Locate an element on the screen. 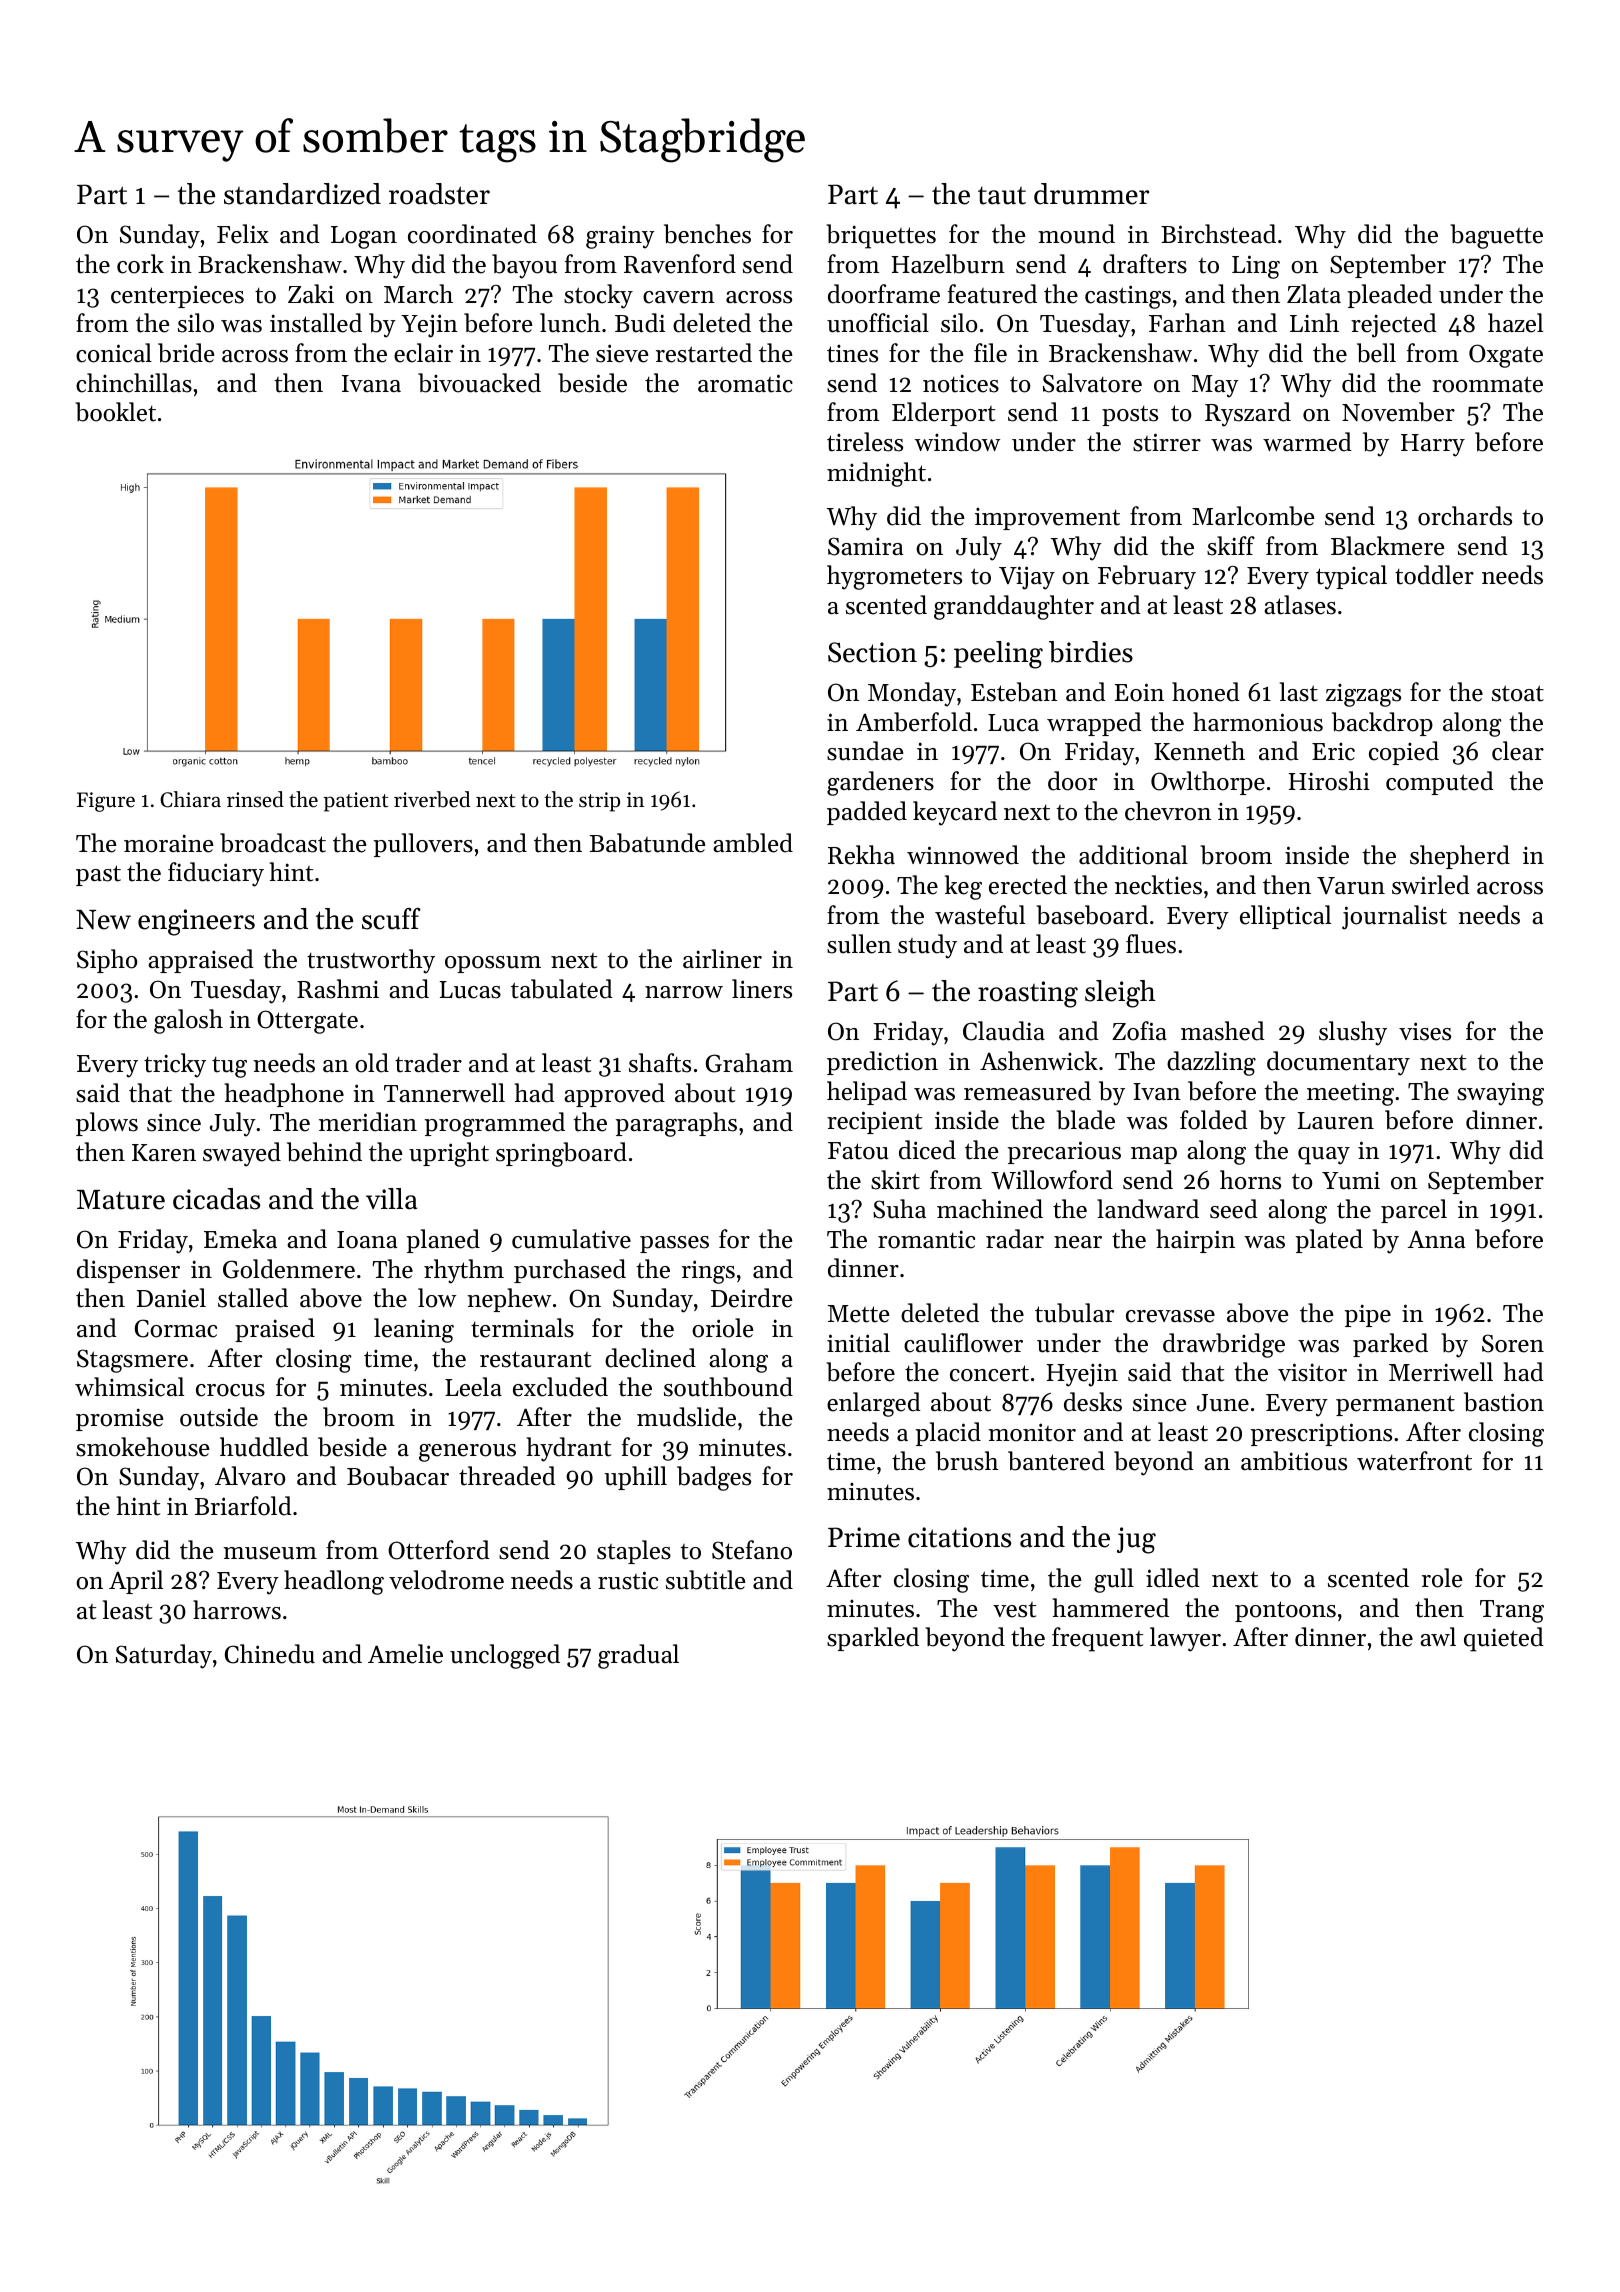  pleaded is located at coordinates (1390, 296).
